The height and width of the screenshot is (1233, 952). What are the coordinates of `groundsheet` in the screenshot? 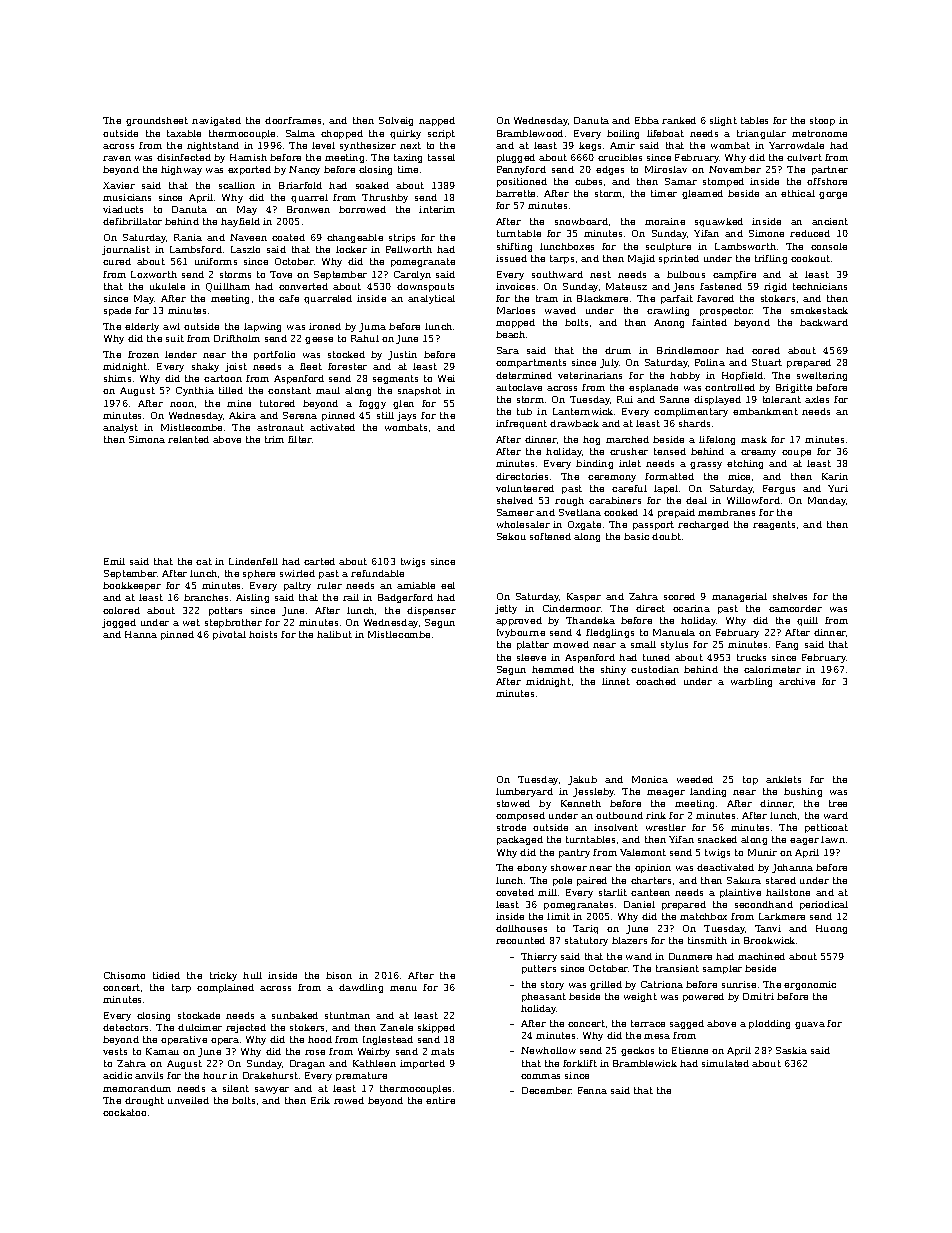 It's located at (157, 121).
